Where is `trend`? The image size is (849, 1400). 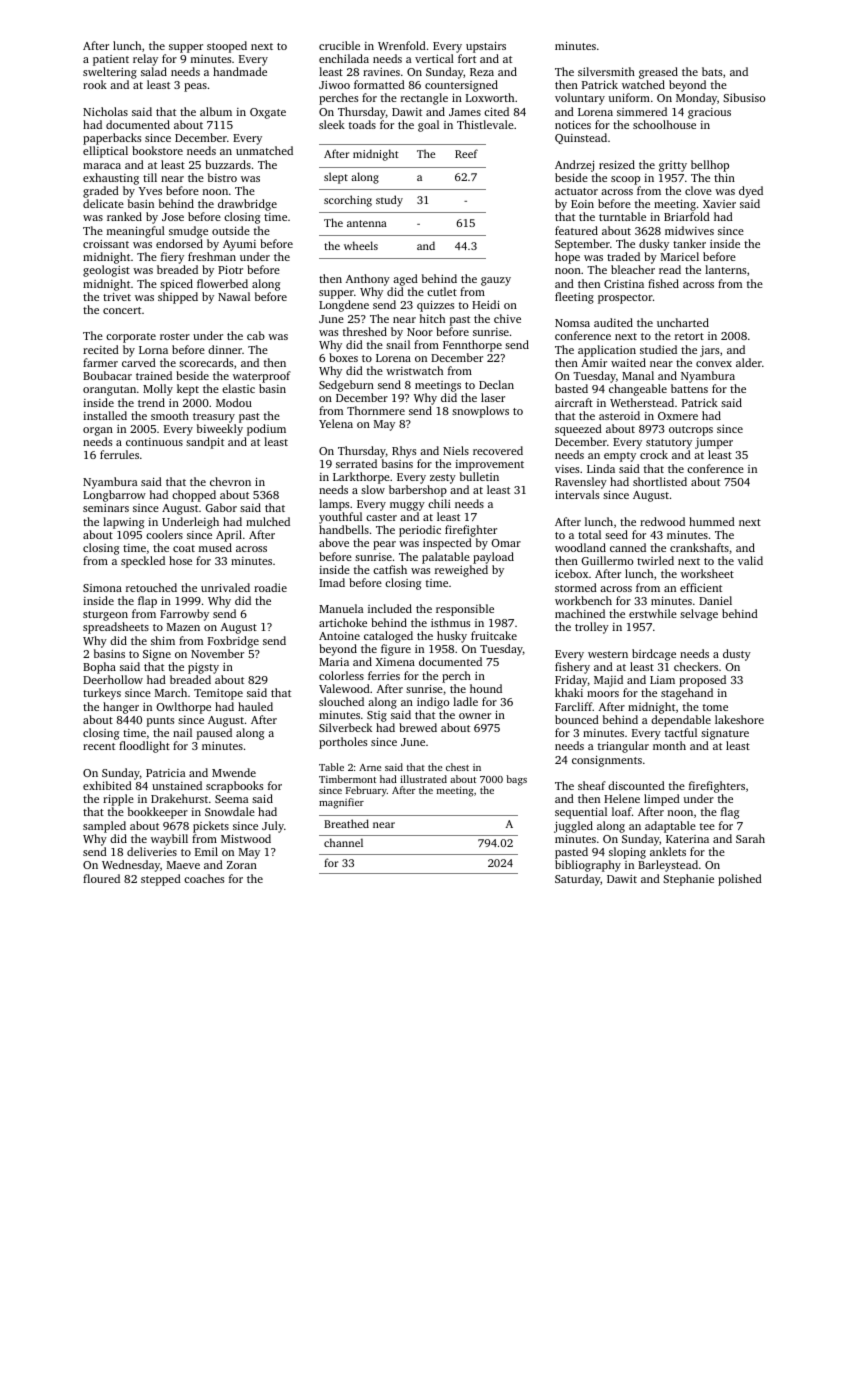 trend is located at coordinates (151, 402).
